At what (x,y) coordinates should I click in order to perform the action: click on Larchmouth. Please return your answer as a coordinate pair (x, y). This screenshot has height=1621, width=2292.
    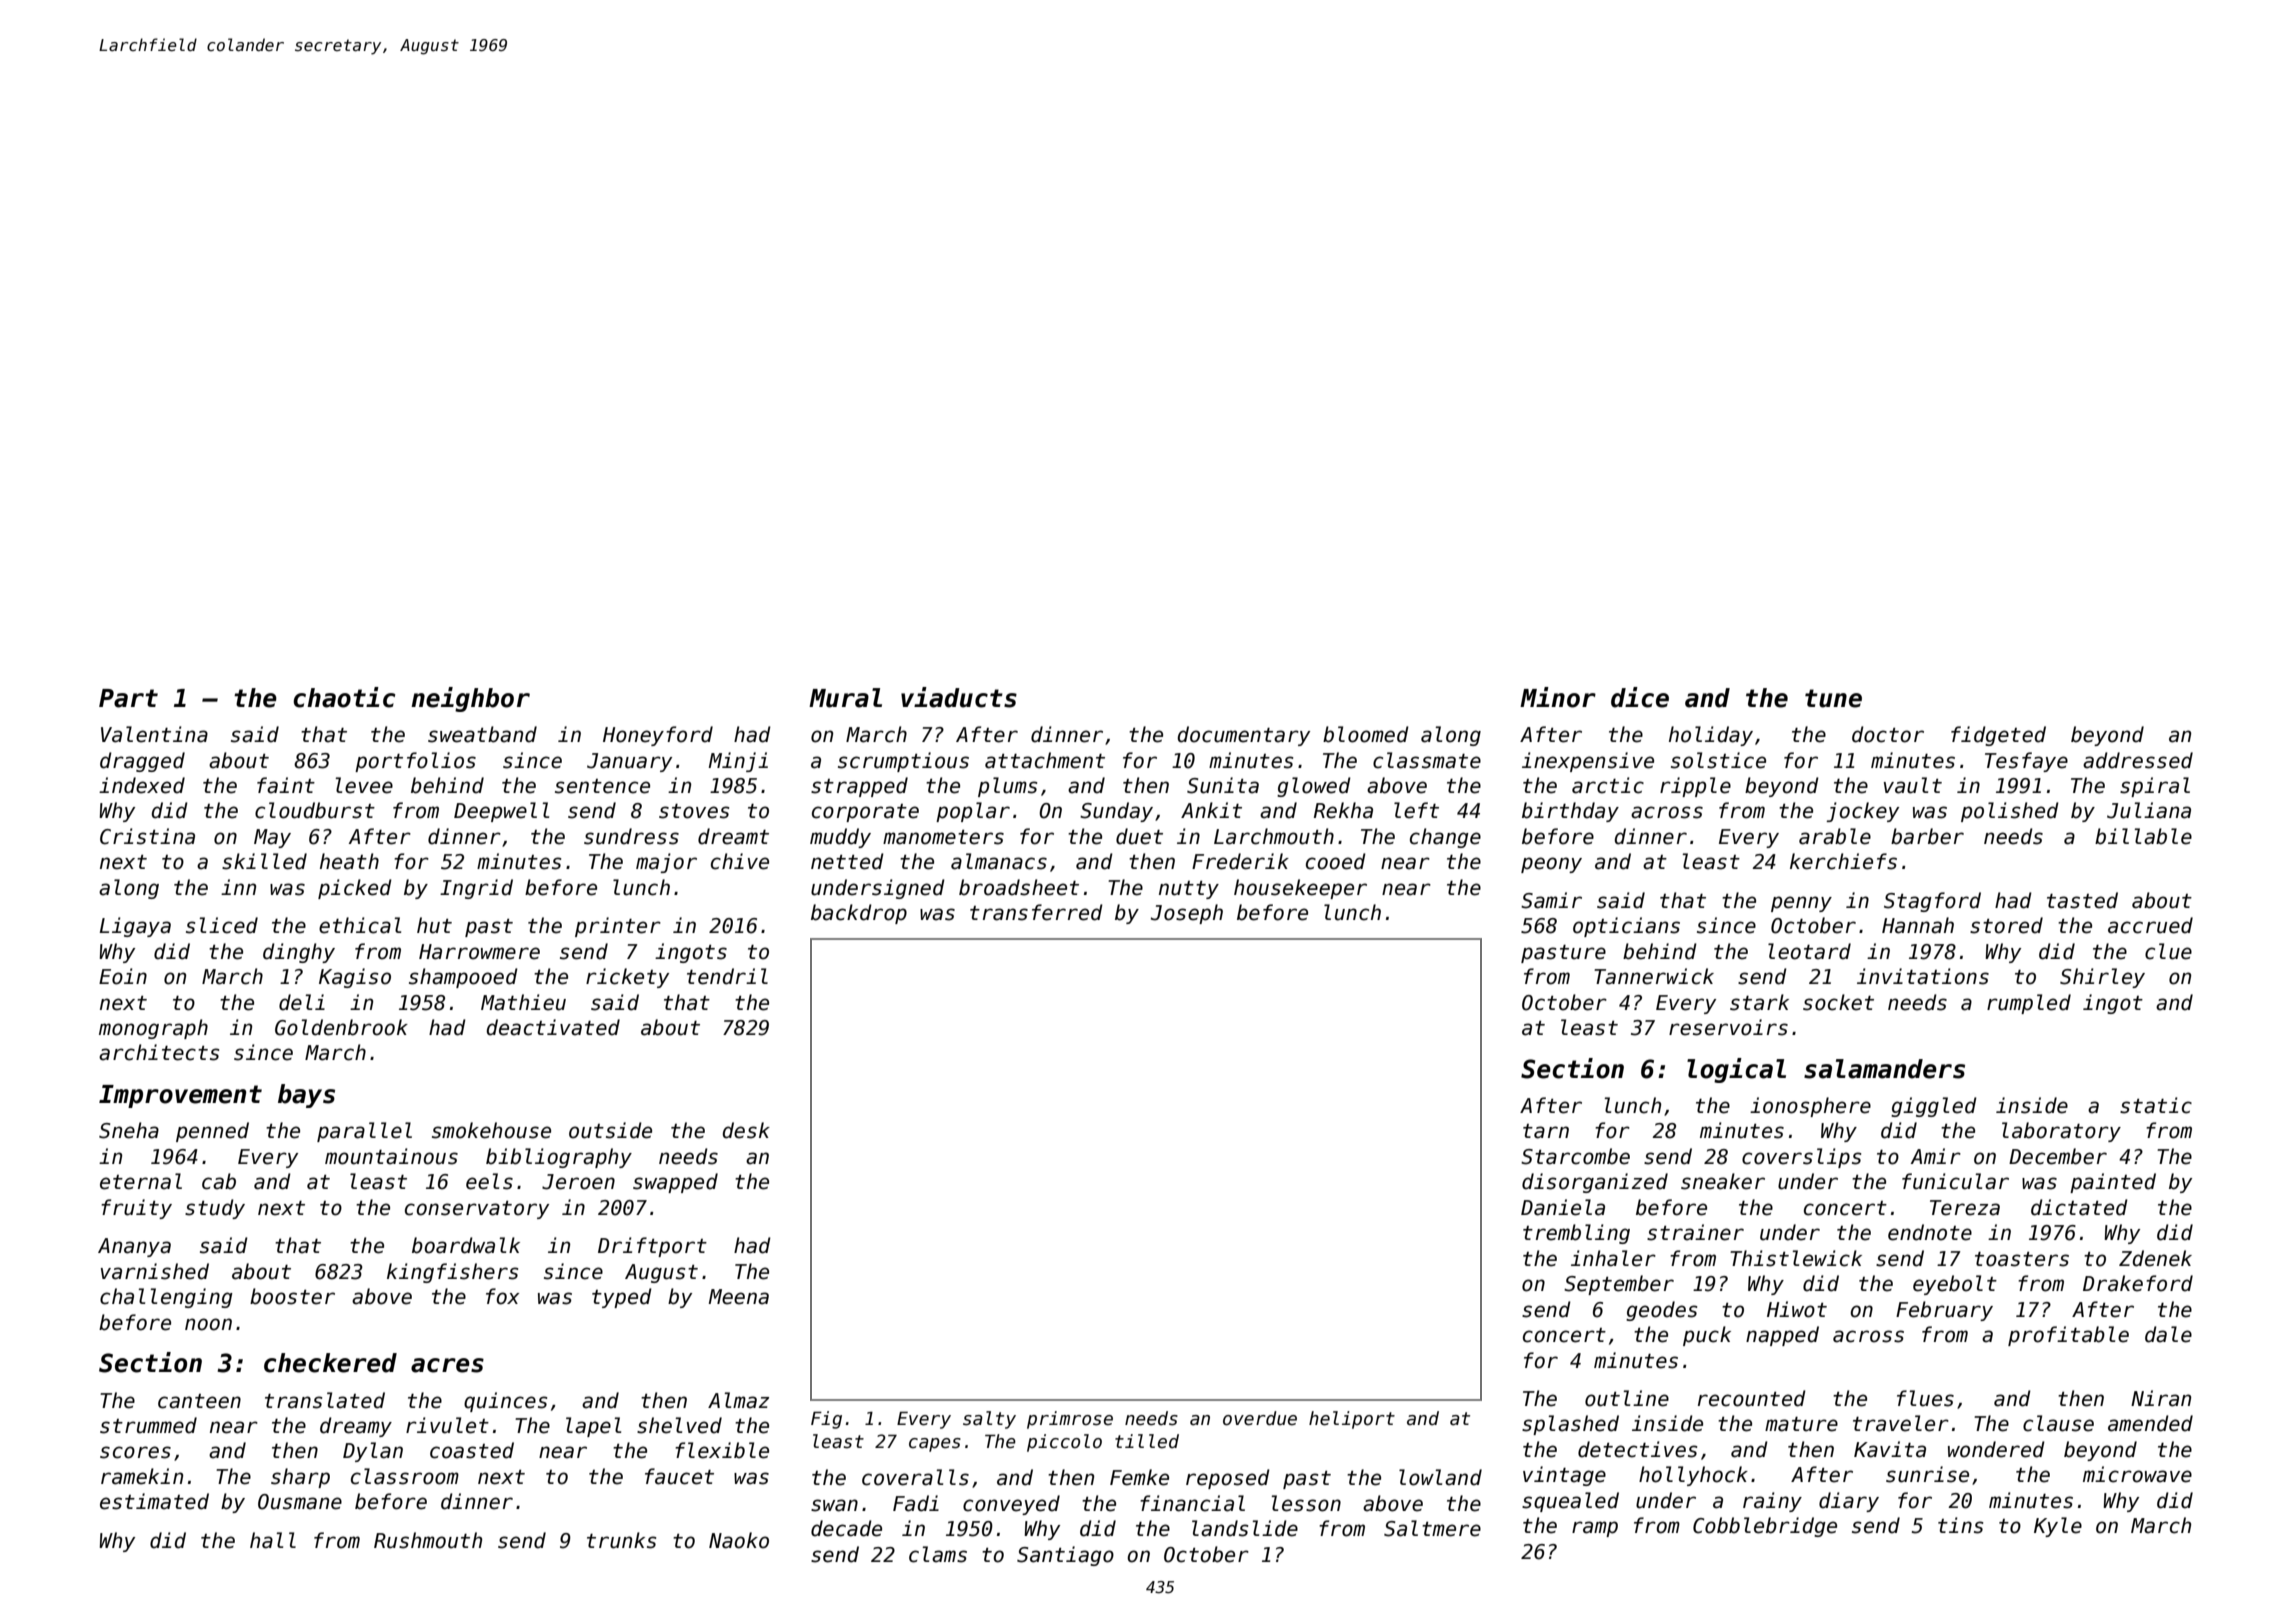
    Looking at the image, I should click on (1274, 836).
